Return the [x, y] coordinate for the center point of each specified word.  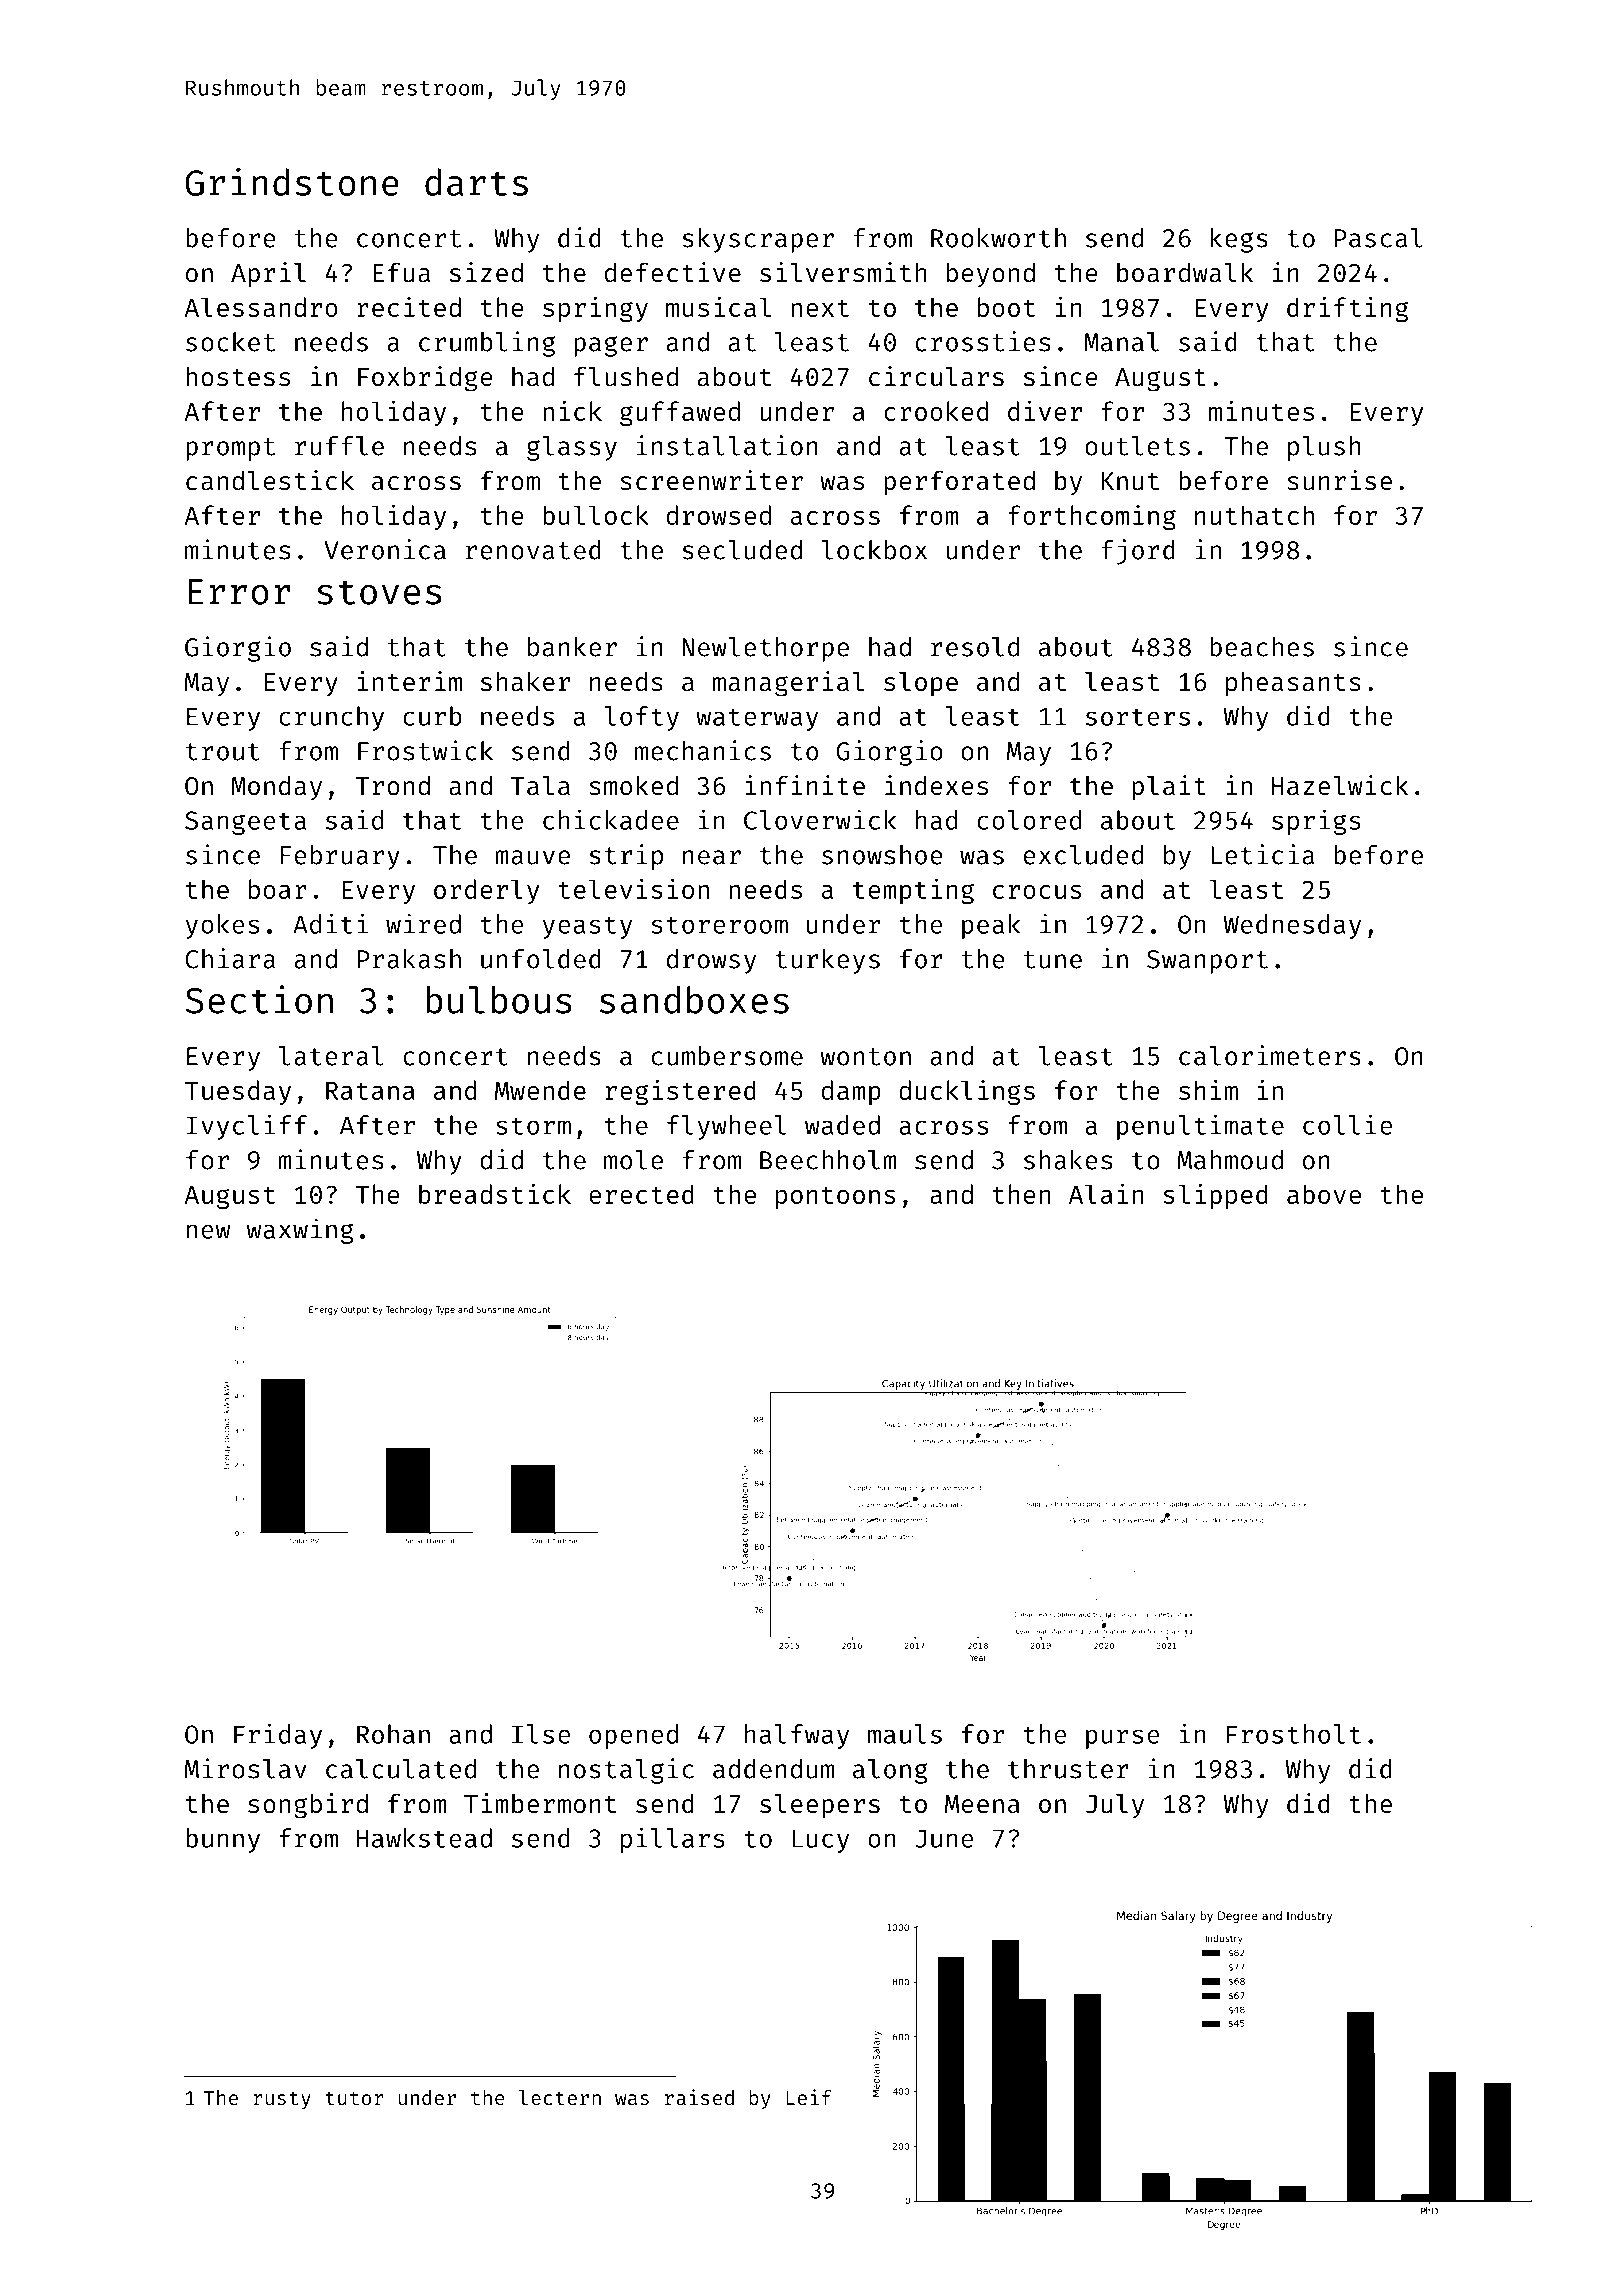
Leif [808, 2097]
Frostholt [1294, 1734]
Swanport [1207, 962]
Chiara [230, 958]
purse [1123, 1739]
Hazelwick [1340, 785]
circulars [936, 376]
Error [239, 592]
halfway [797, 1736]
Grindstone [292, 181]
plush [1324, 448]
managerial [788, 684]
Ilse [541, 1734]
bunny [223, 1840]
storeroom [720, 925]
